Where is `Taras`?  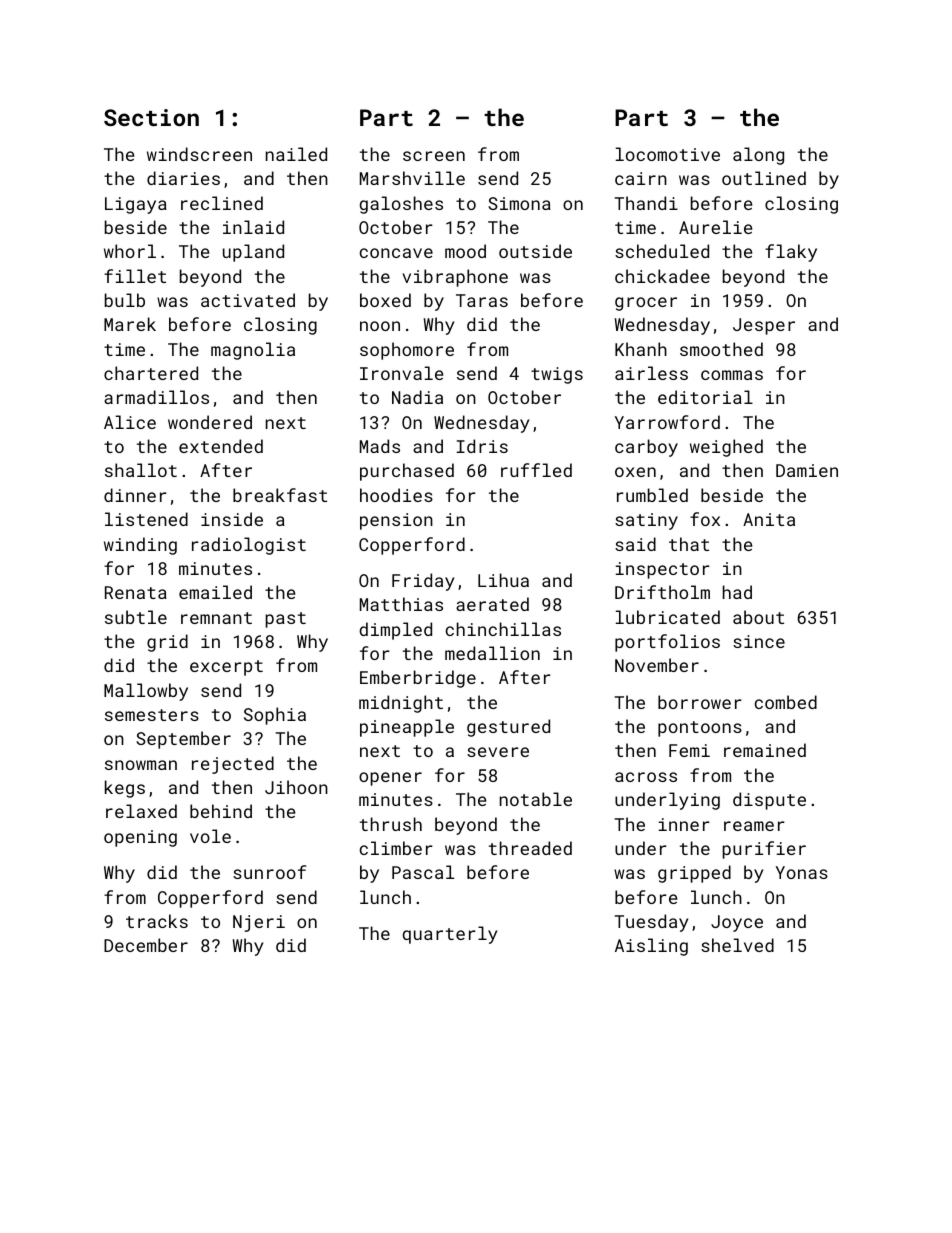 Taras is located at coordinates (482, 300).
